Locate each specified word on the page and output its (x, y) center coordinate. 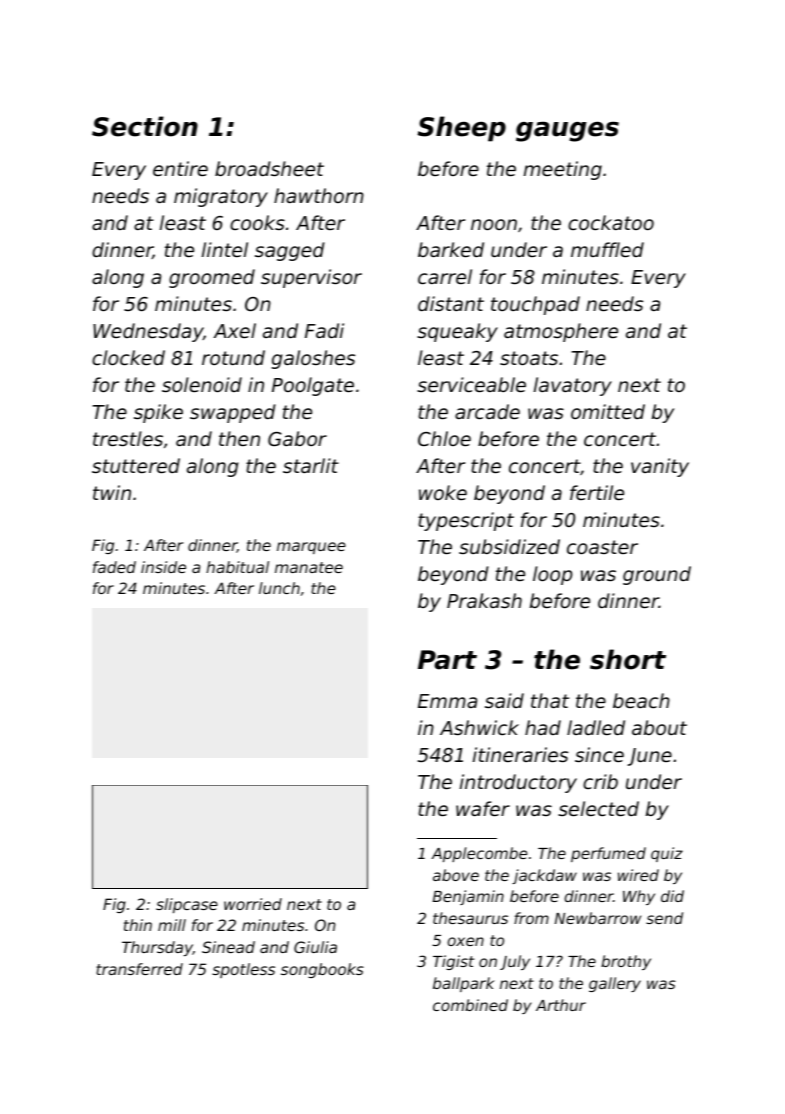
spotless (243, 970)
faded (114, 567)
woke (443, 492)
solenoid (202, 384)
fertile (597, 492)
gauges (567, 131)
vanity (660, 467)
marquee (311, 548)
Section (145, 126)
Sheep (461, 129)
